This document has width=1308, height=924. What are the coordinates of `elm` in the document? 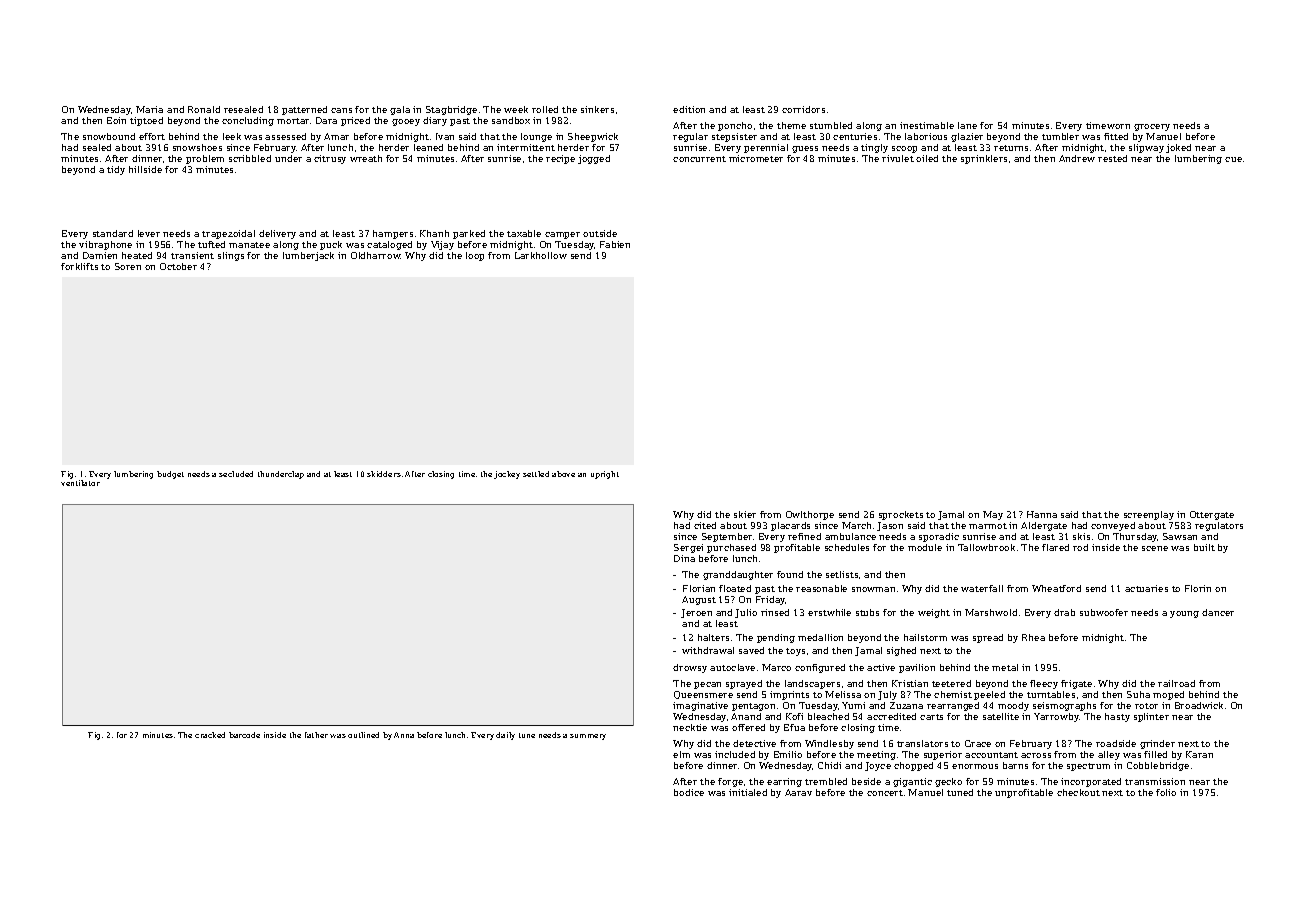 It's located at (681, 754).
